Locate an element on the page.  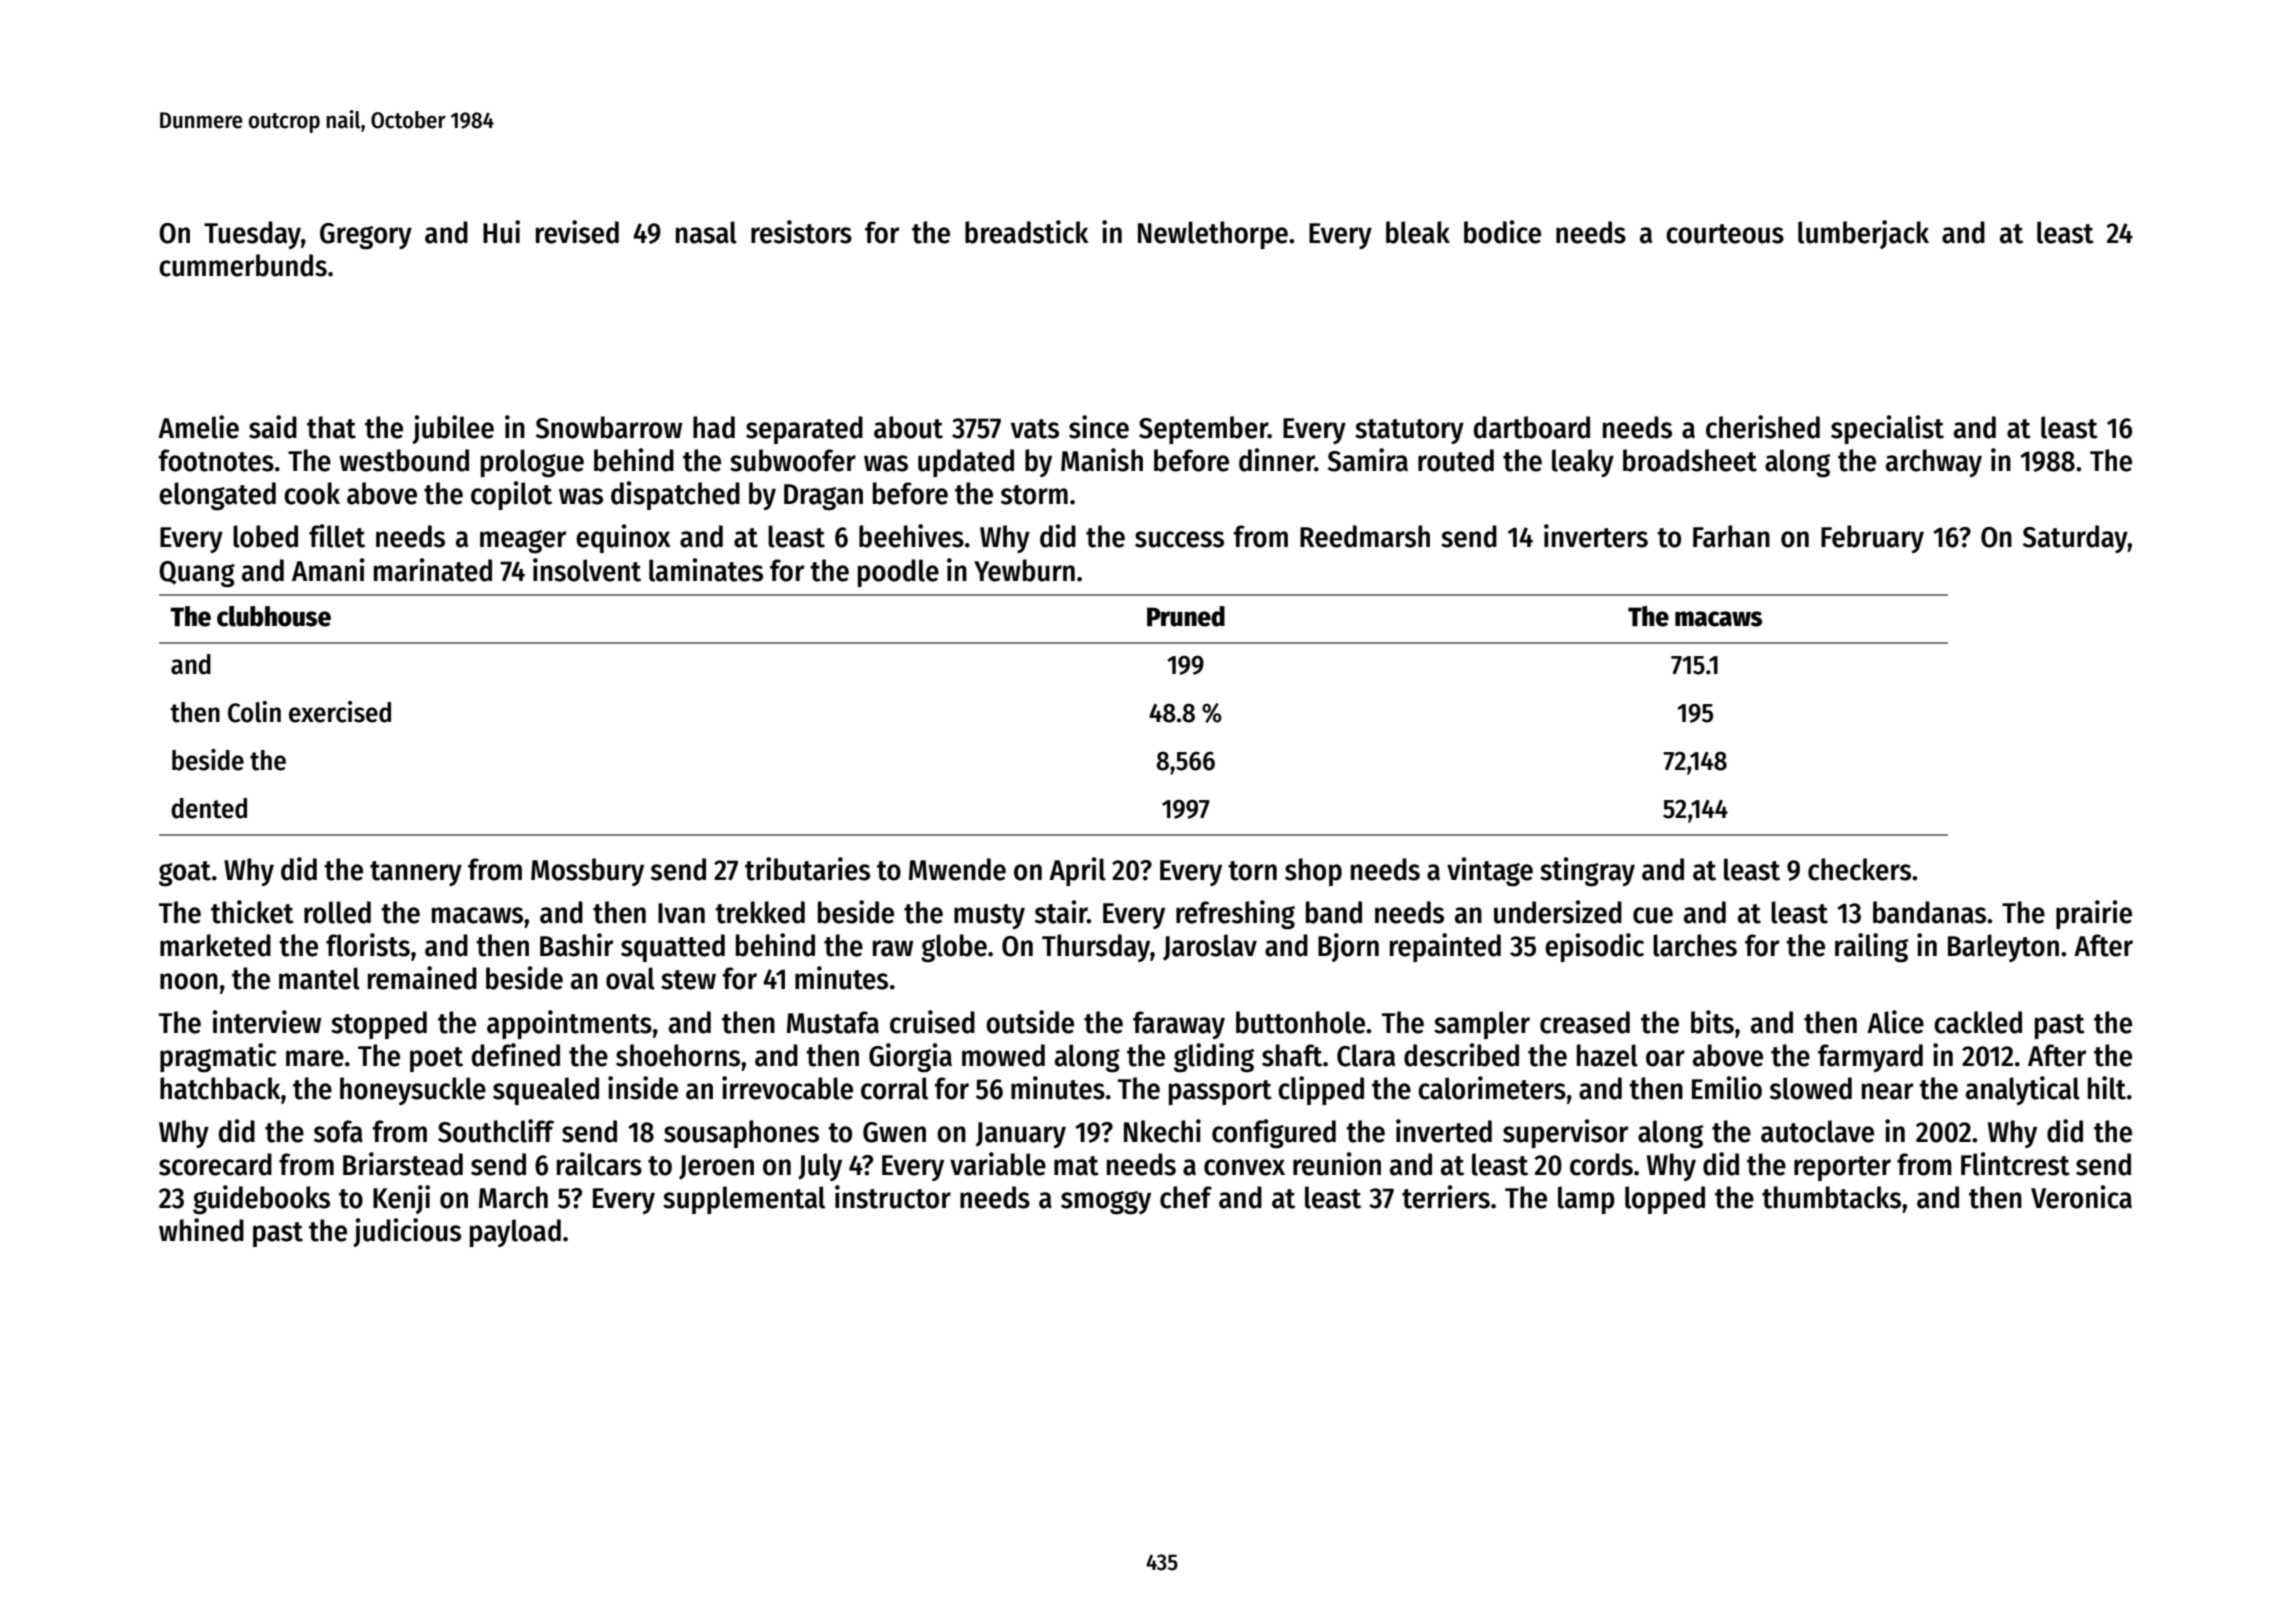
instructor is located at coordinates (893, 1197).
